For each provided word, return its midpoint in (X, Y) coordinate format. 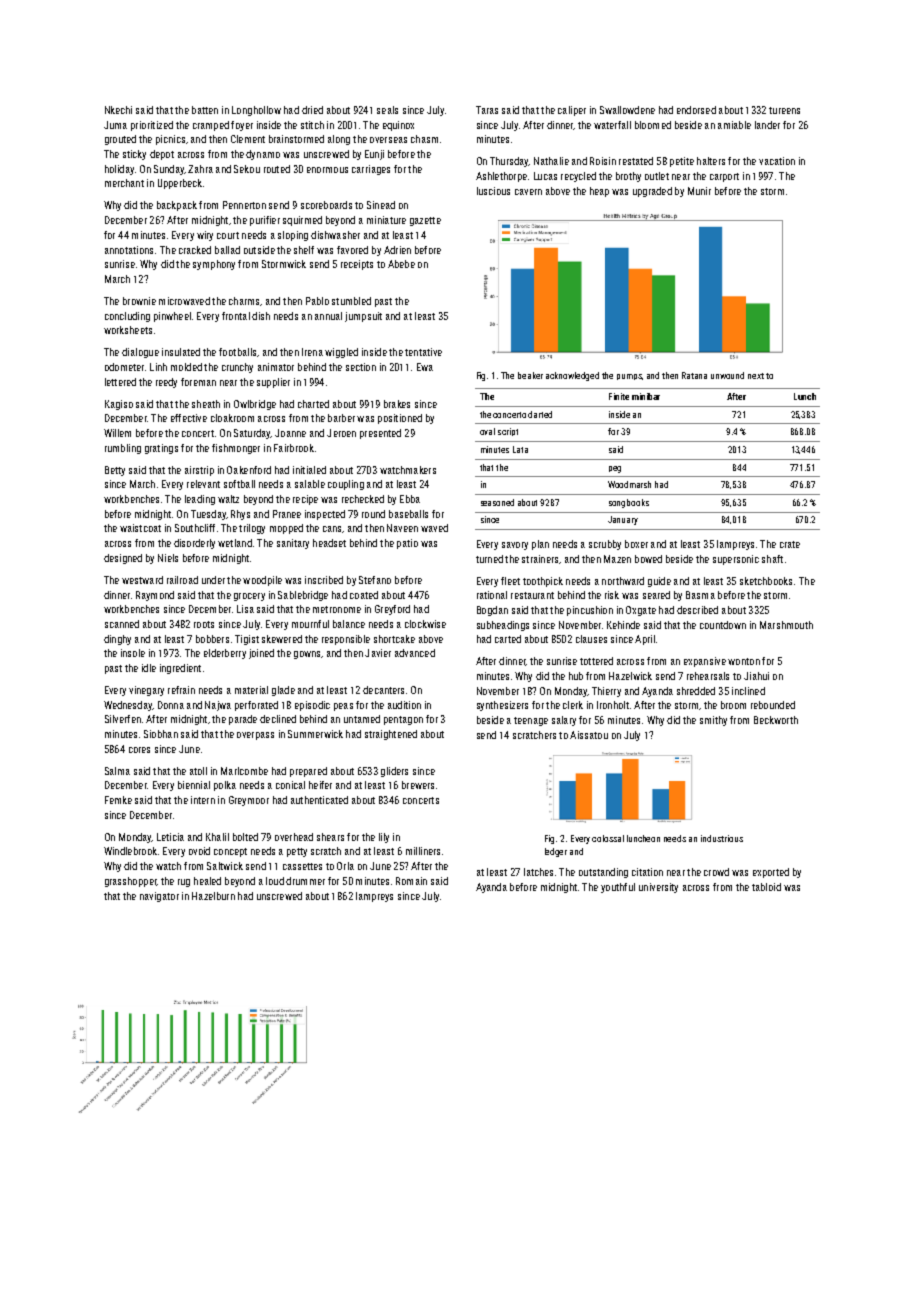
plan (540, 545)
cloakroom (232, 418)
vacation (777, 161)
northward (623, 581)
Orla (345, 866)
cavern (528, 192)
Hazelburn (213, 896)
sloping (293, 236)
